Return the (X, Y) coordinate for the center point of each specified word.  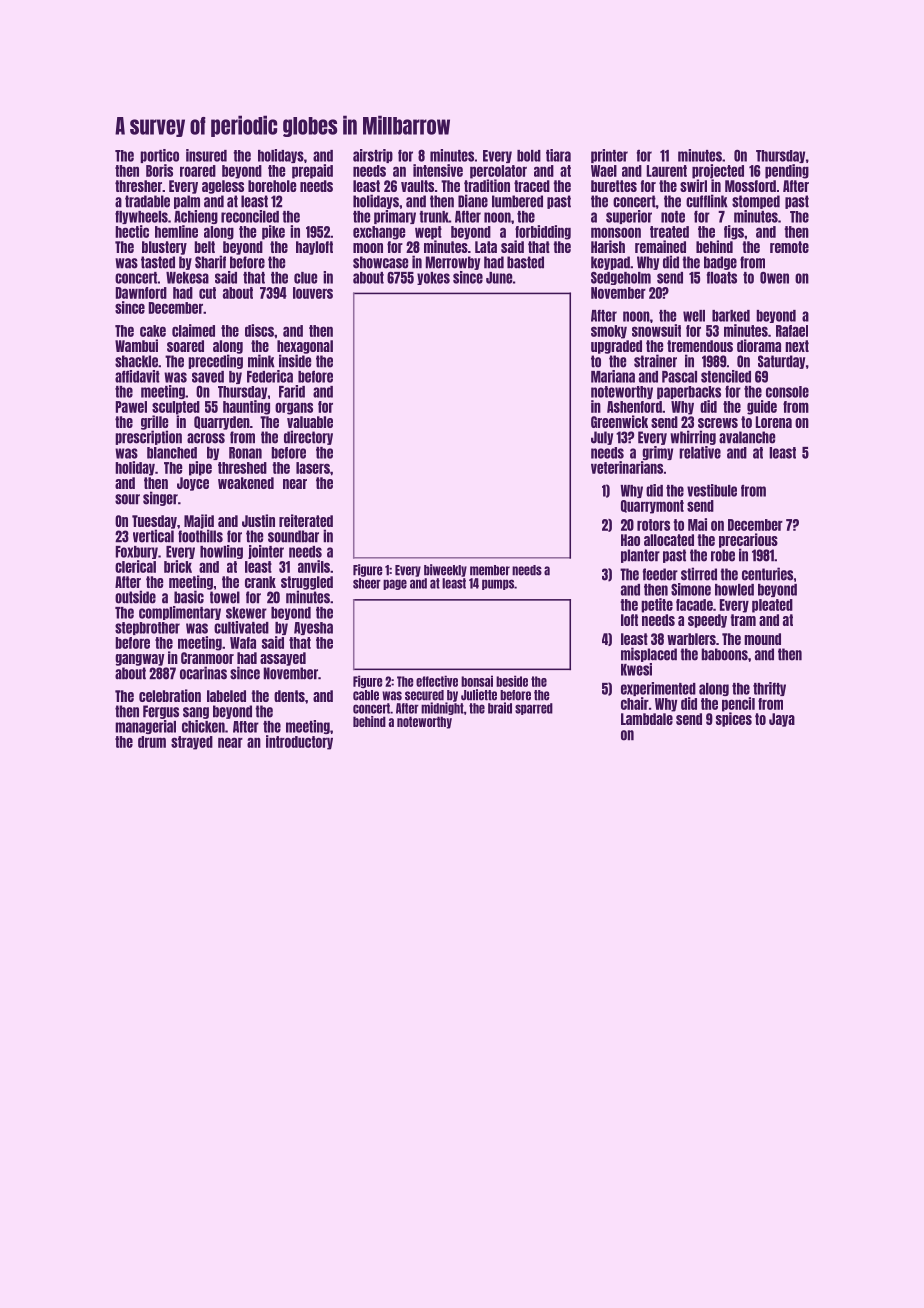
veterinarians (627, 467)
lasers (313, 468)
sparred (534, 709)
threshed (242, 468)
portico (159, 156)
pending (787, 171)
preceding (215, 361)
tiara (558, 155)
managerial (145, 727)
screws (718, 423)
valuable (310, 422)
